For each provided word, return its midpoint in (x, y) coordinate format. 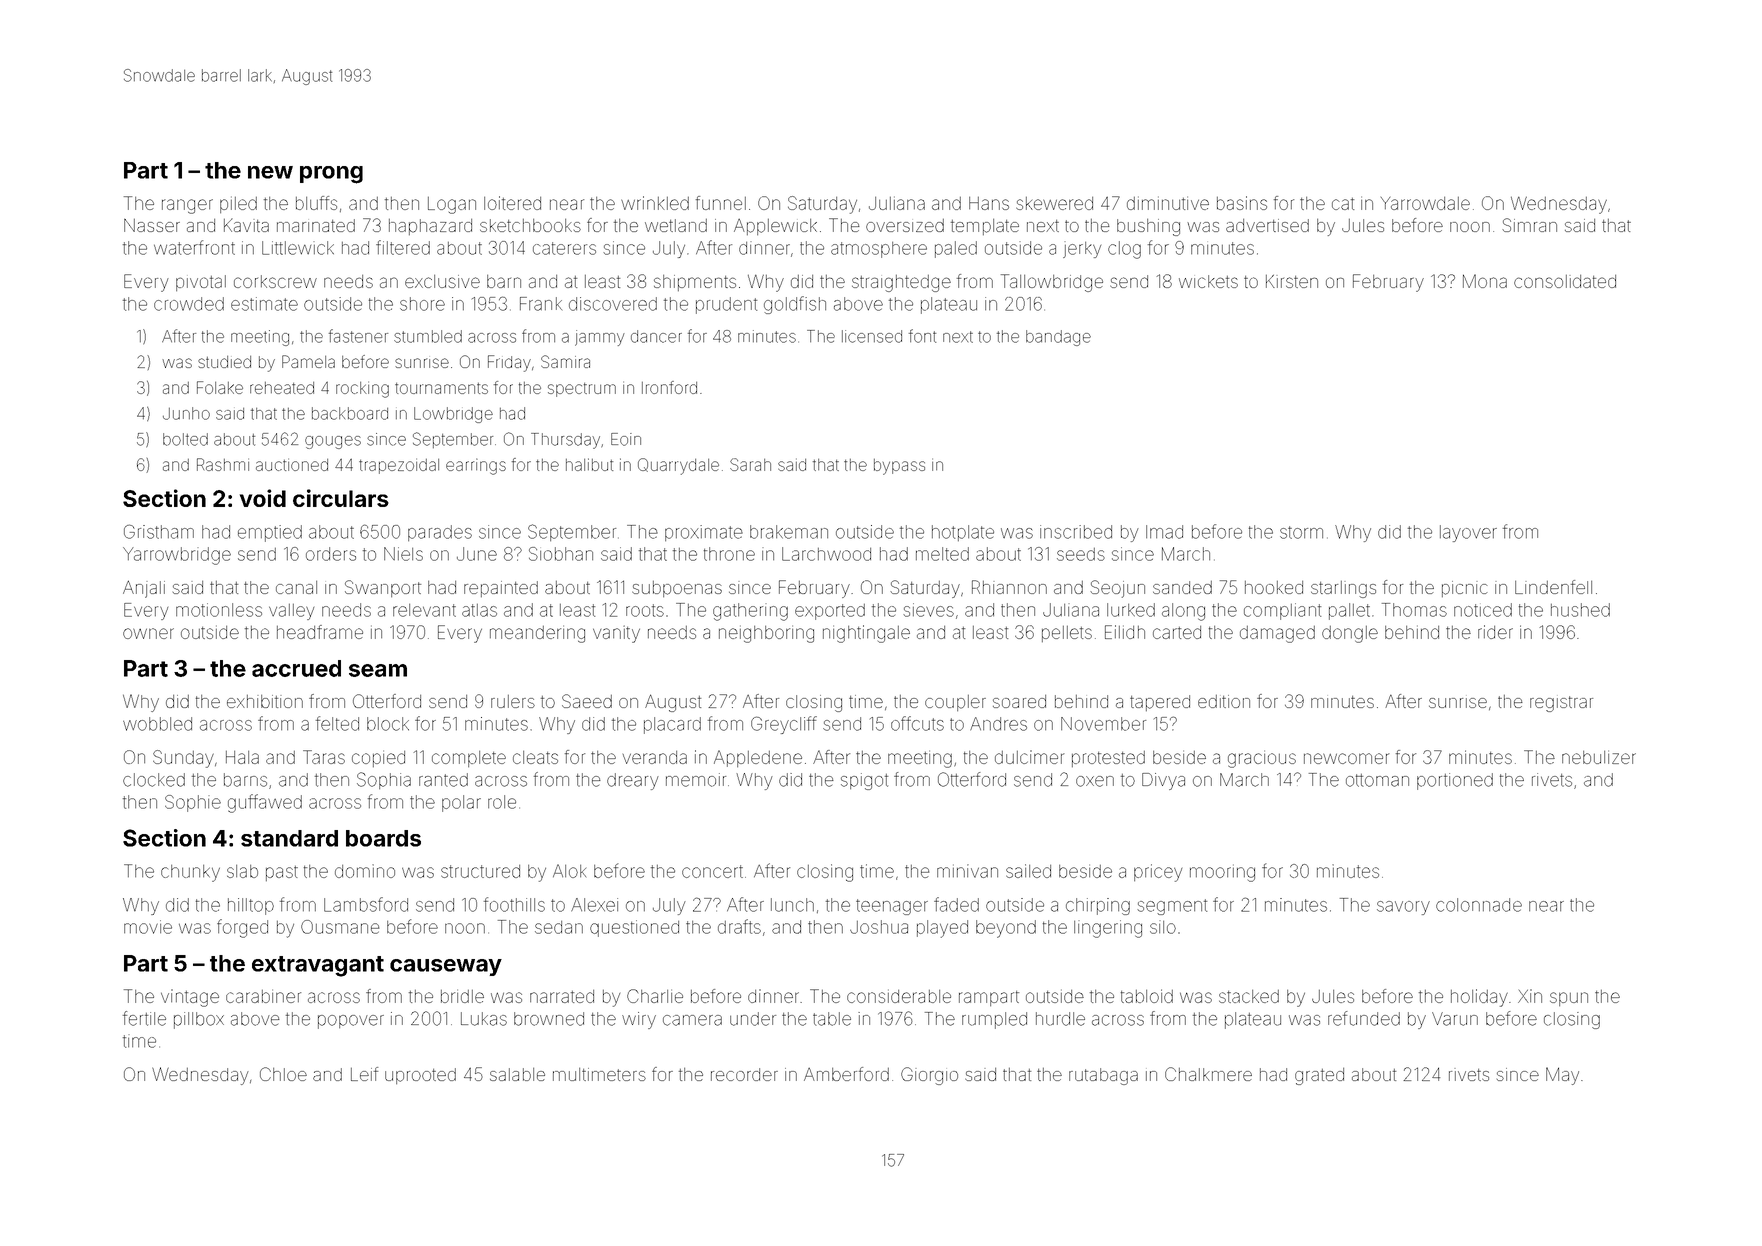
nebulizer (1599, 757)
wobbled (157, 724)
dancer (656, 336)
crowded (189, 304)
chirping (1098, 906)
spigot (864, 781)
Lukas (484, 1019)
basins (1242, 203)
